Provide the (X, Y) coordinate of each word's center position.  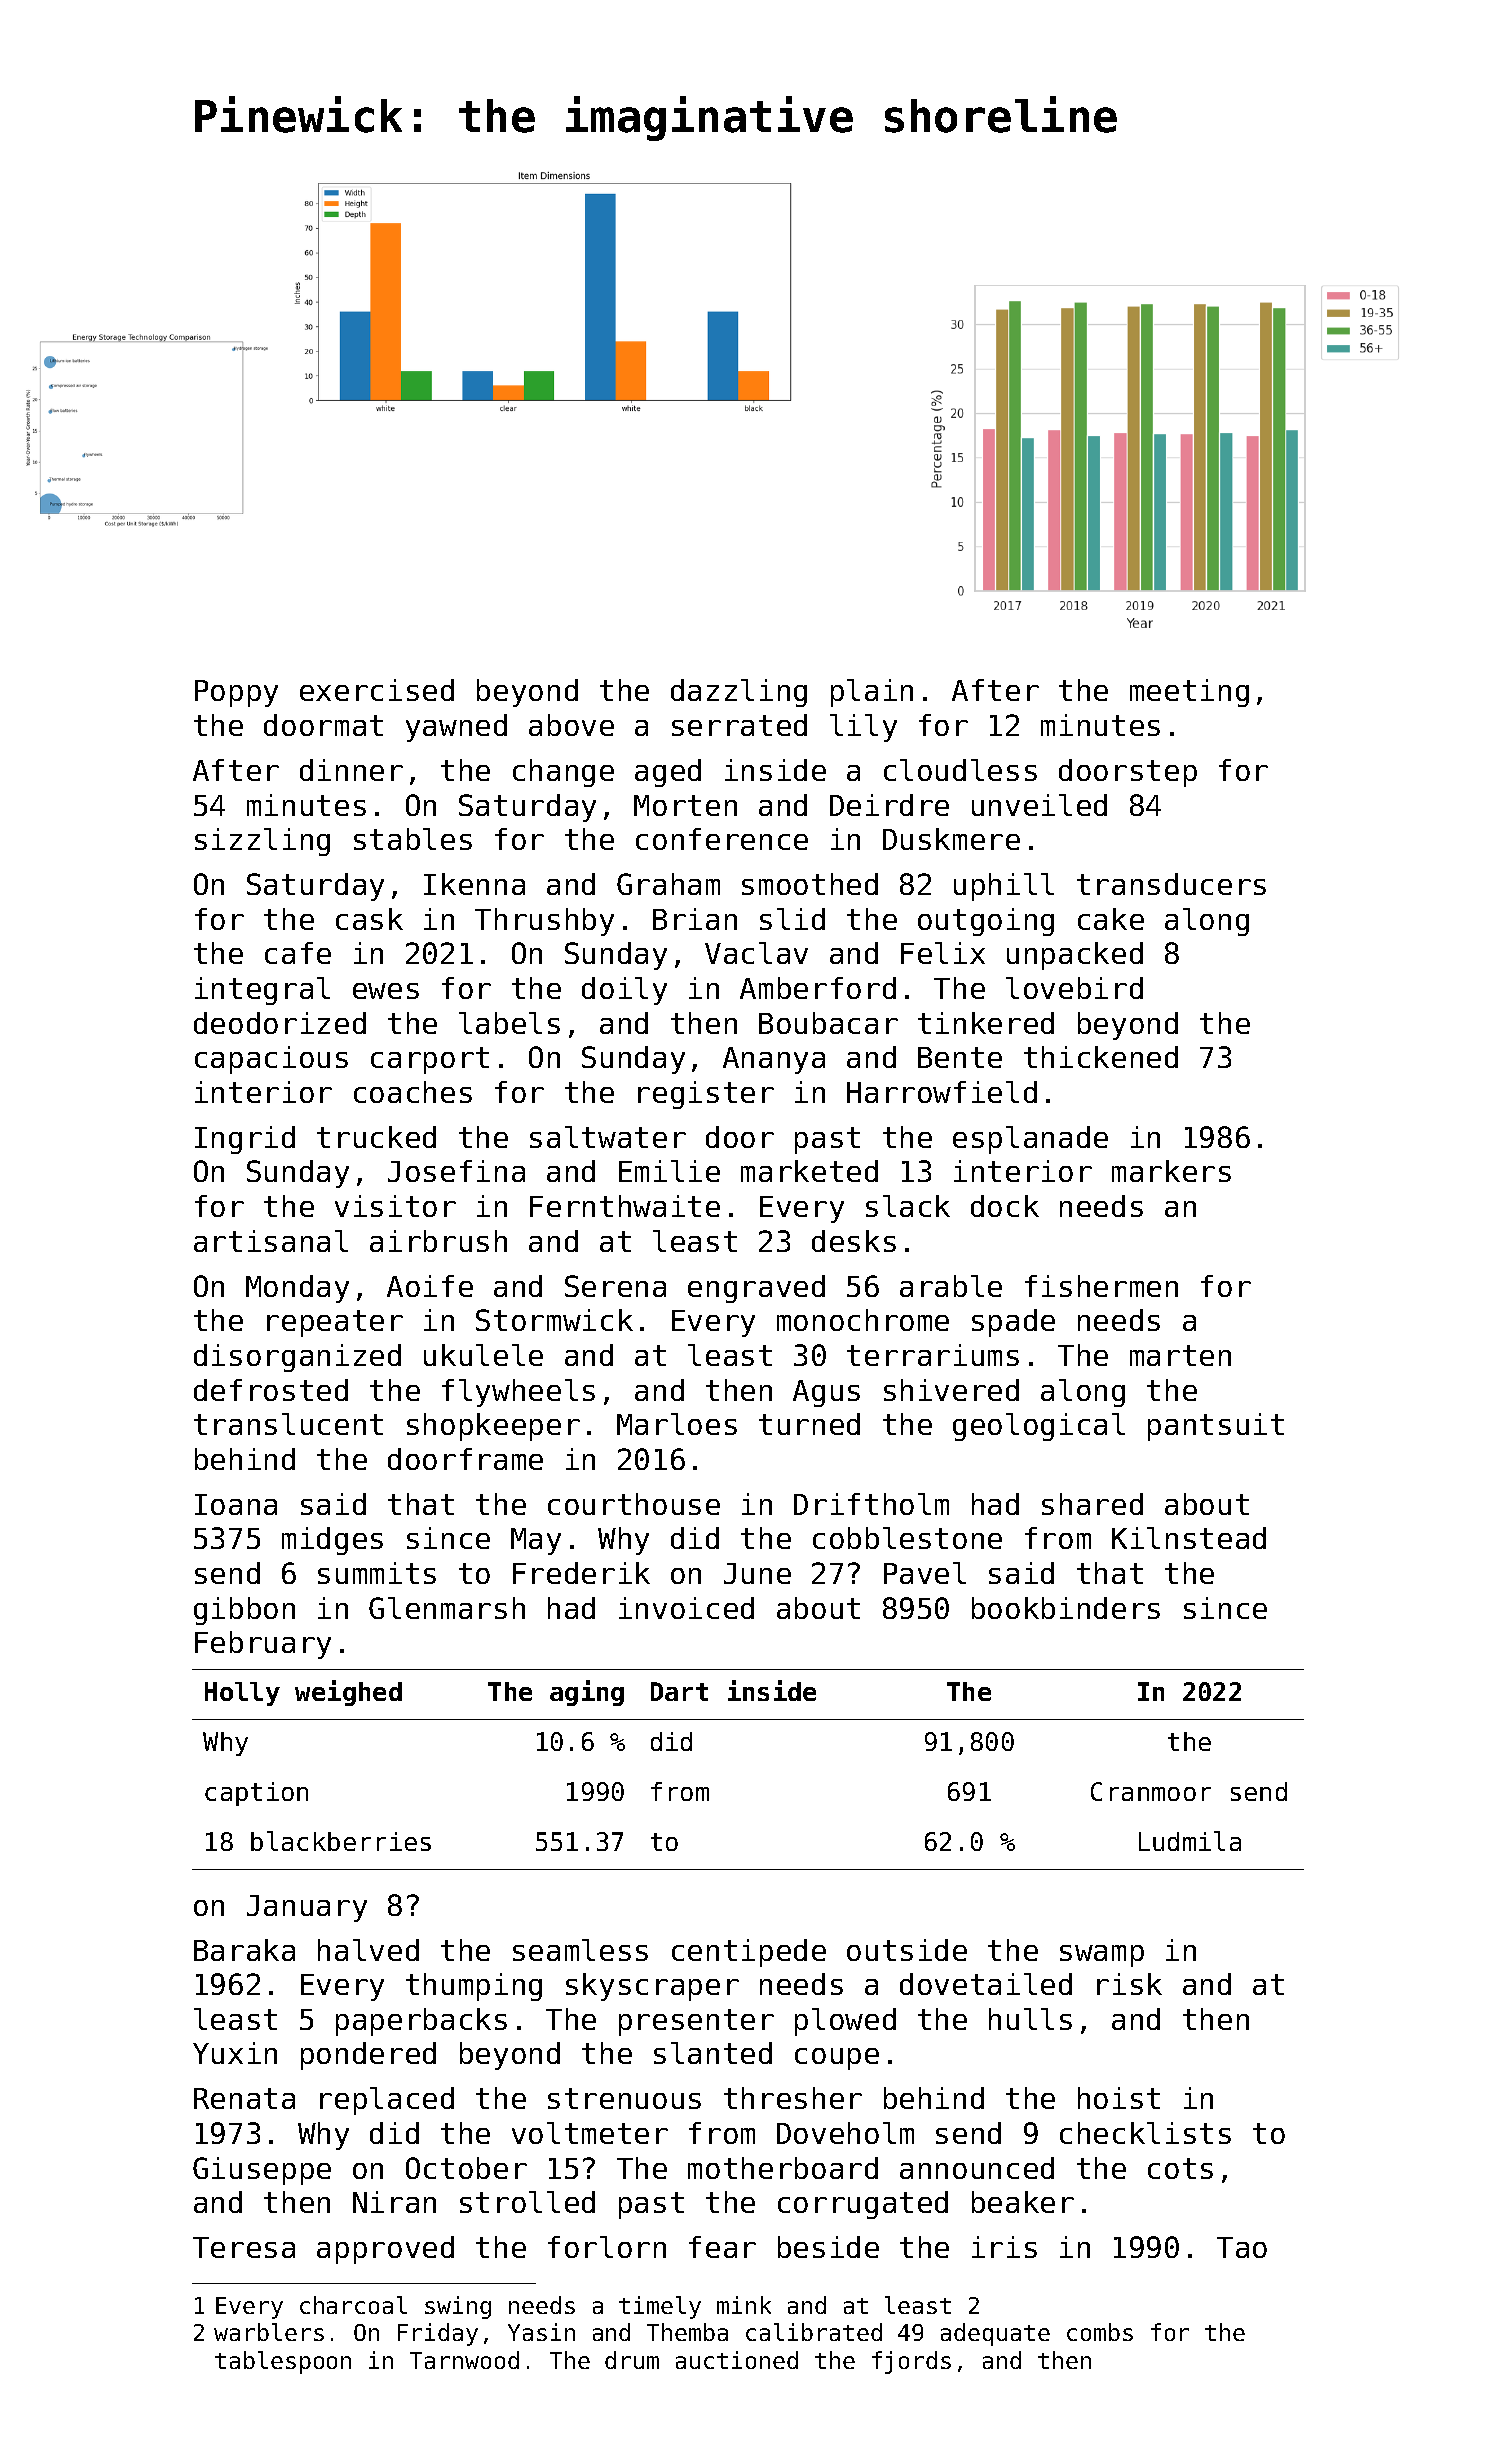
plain (872, 693)
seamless (580, 1950)
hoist (1119, 2098)
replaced (387, 2101)
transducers (1171, 884)
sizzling (262, 842)
